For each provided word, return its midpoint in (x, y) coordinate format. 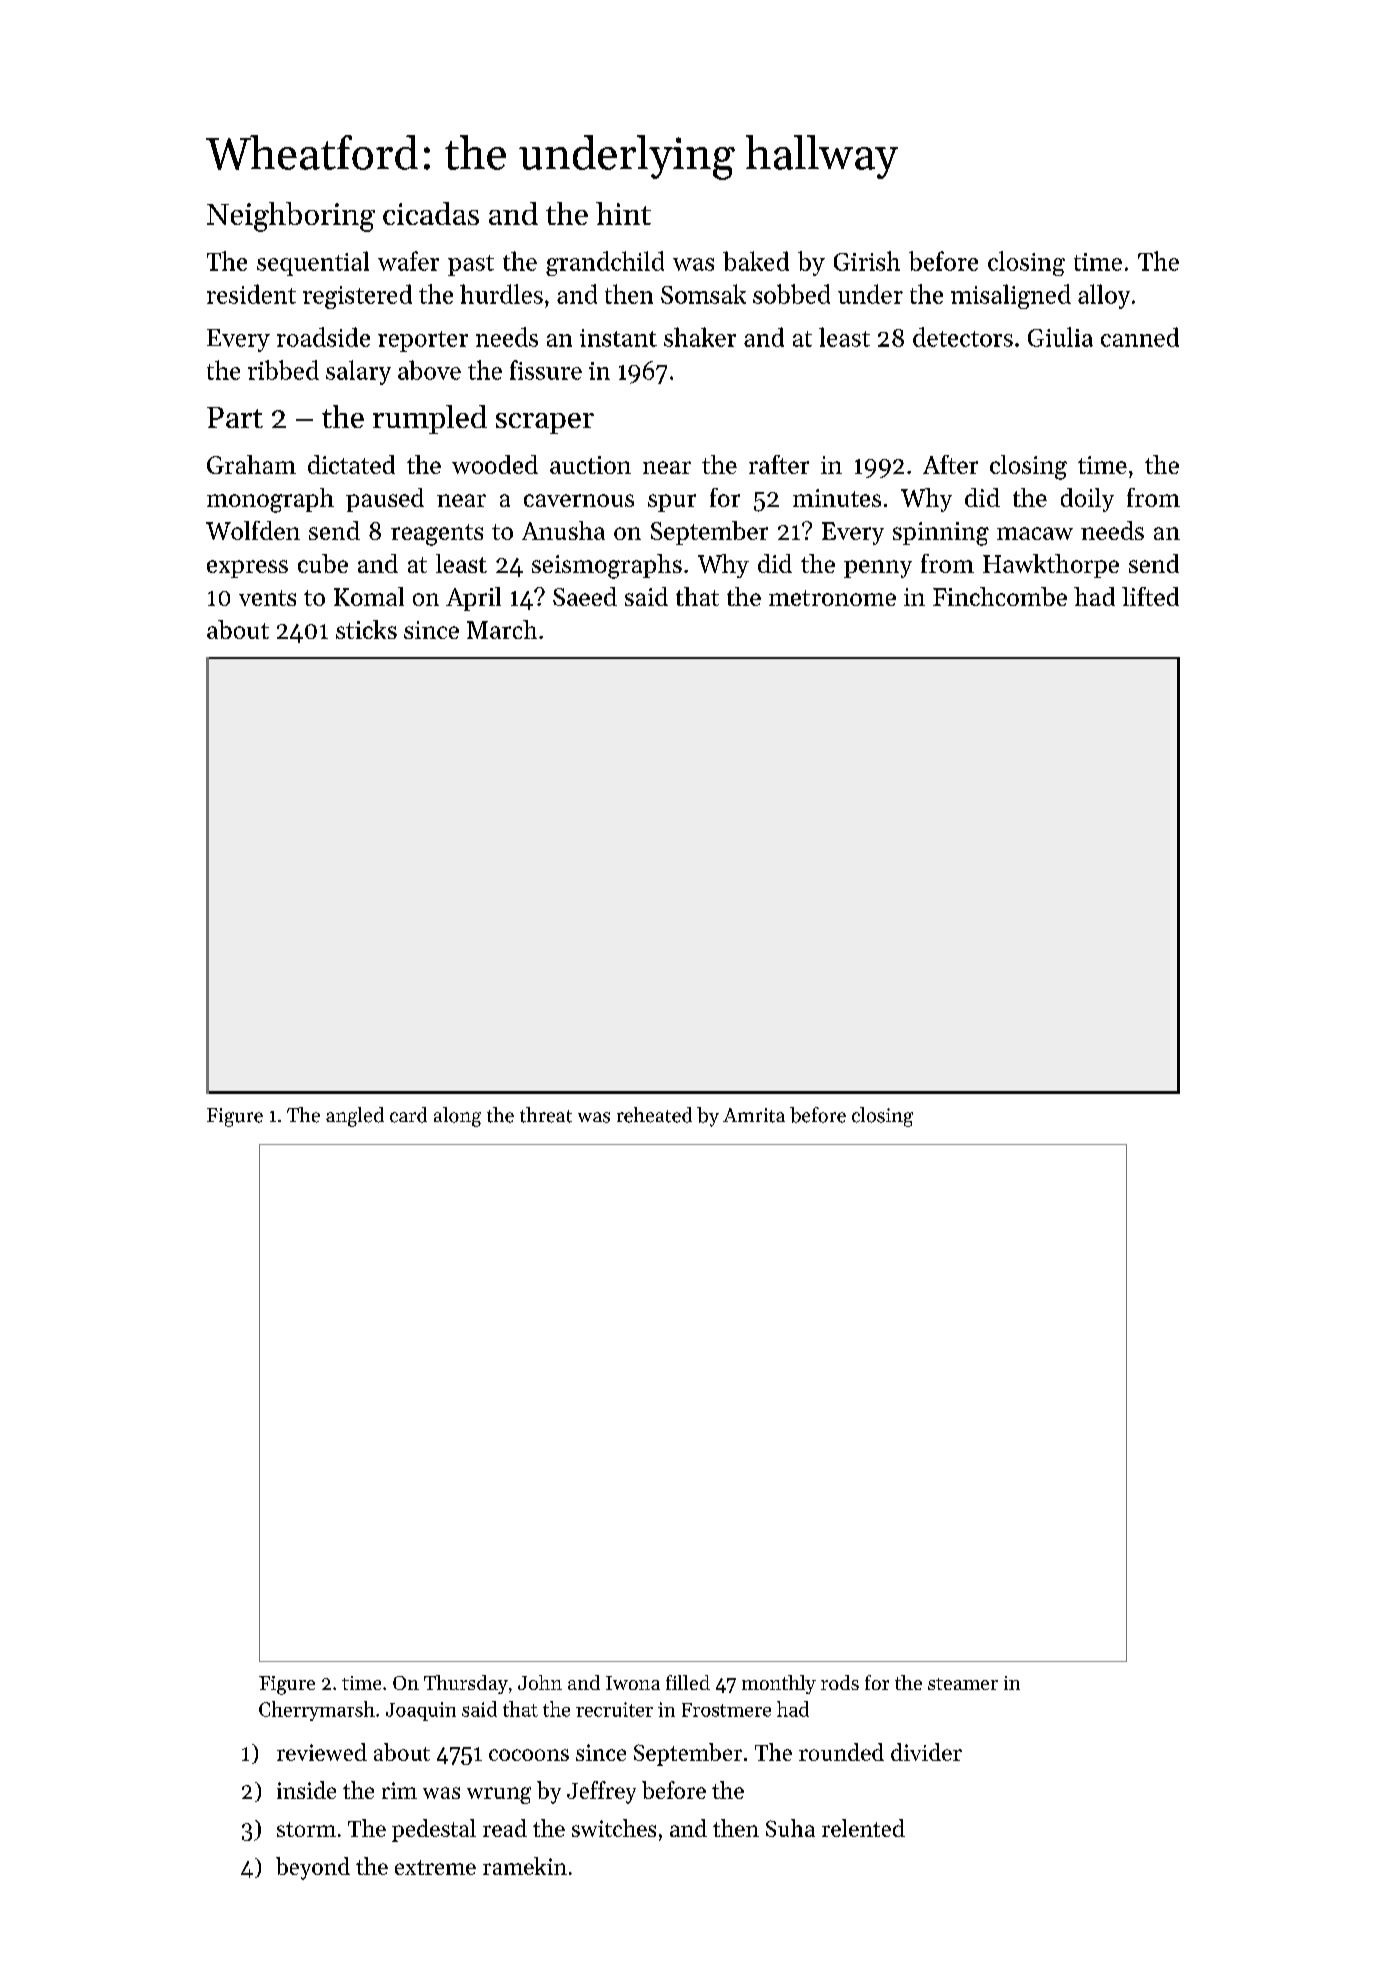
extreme (435, 1867)
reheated (654, 1115)
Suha (790, 1828)
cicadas (431, 213)
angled (355, 1117)
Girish (867, 261)
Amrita (754, 1115)
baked (756, 261)
